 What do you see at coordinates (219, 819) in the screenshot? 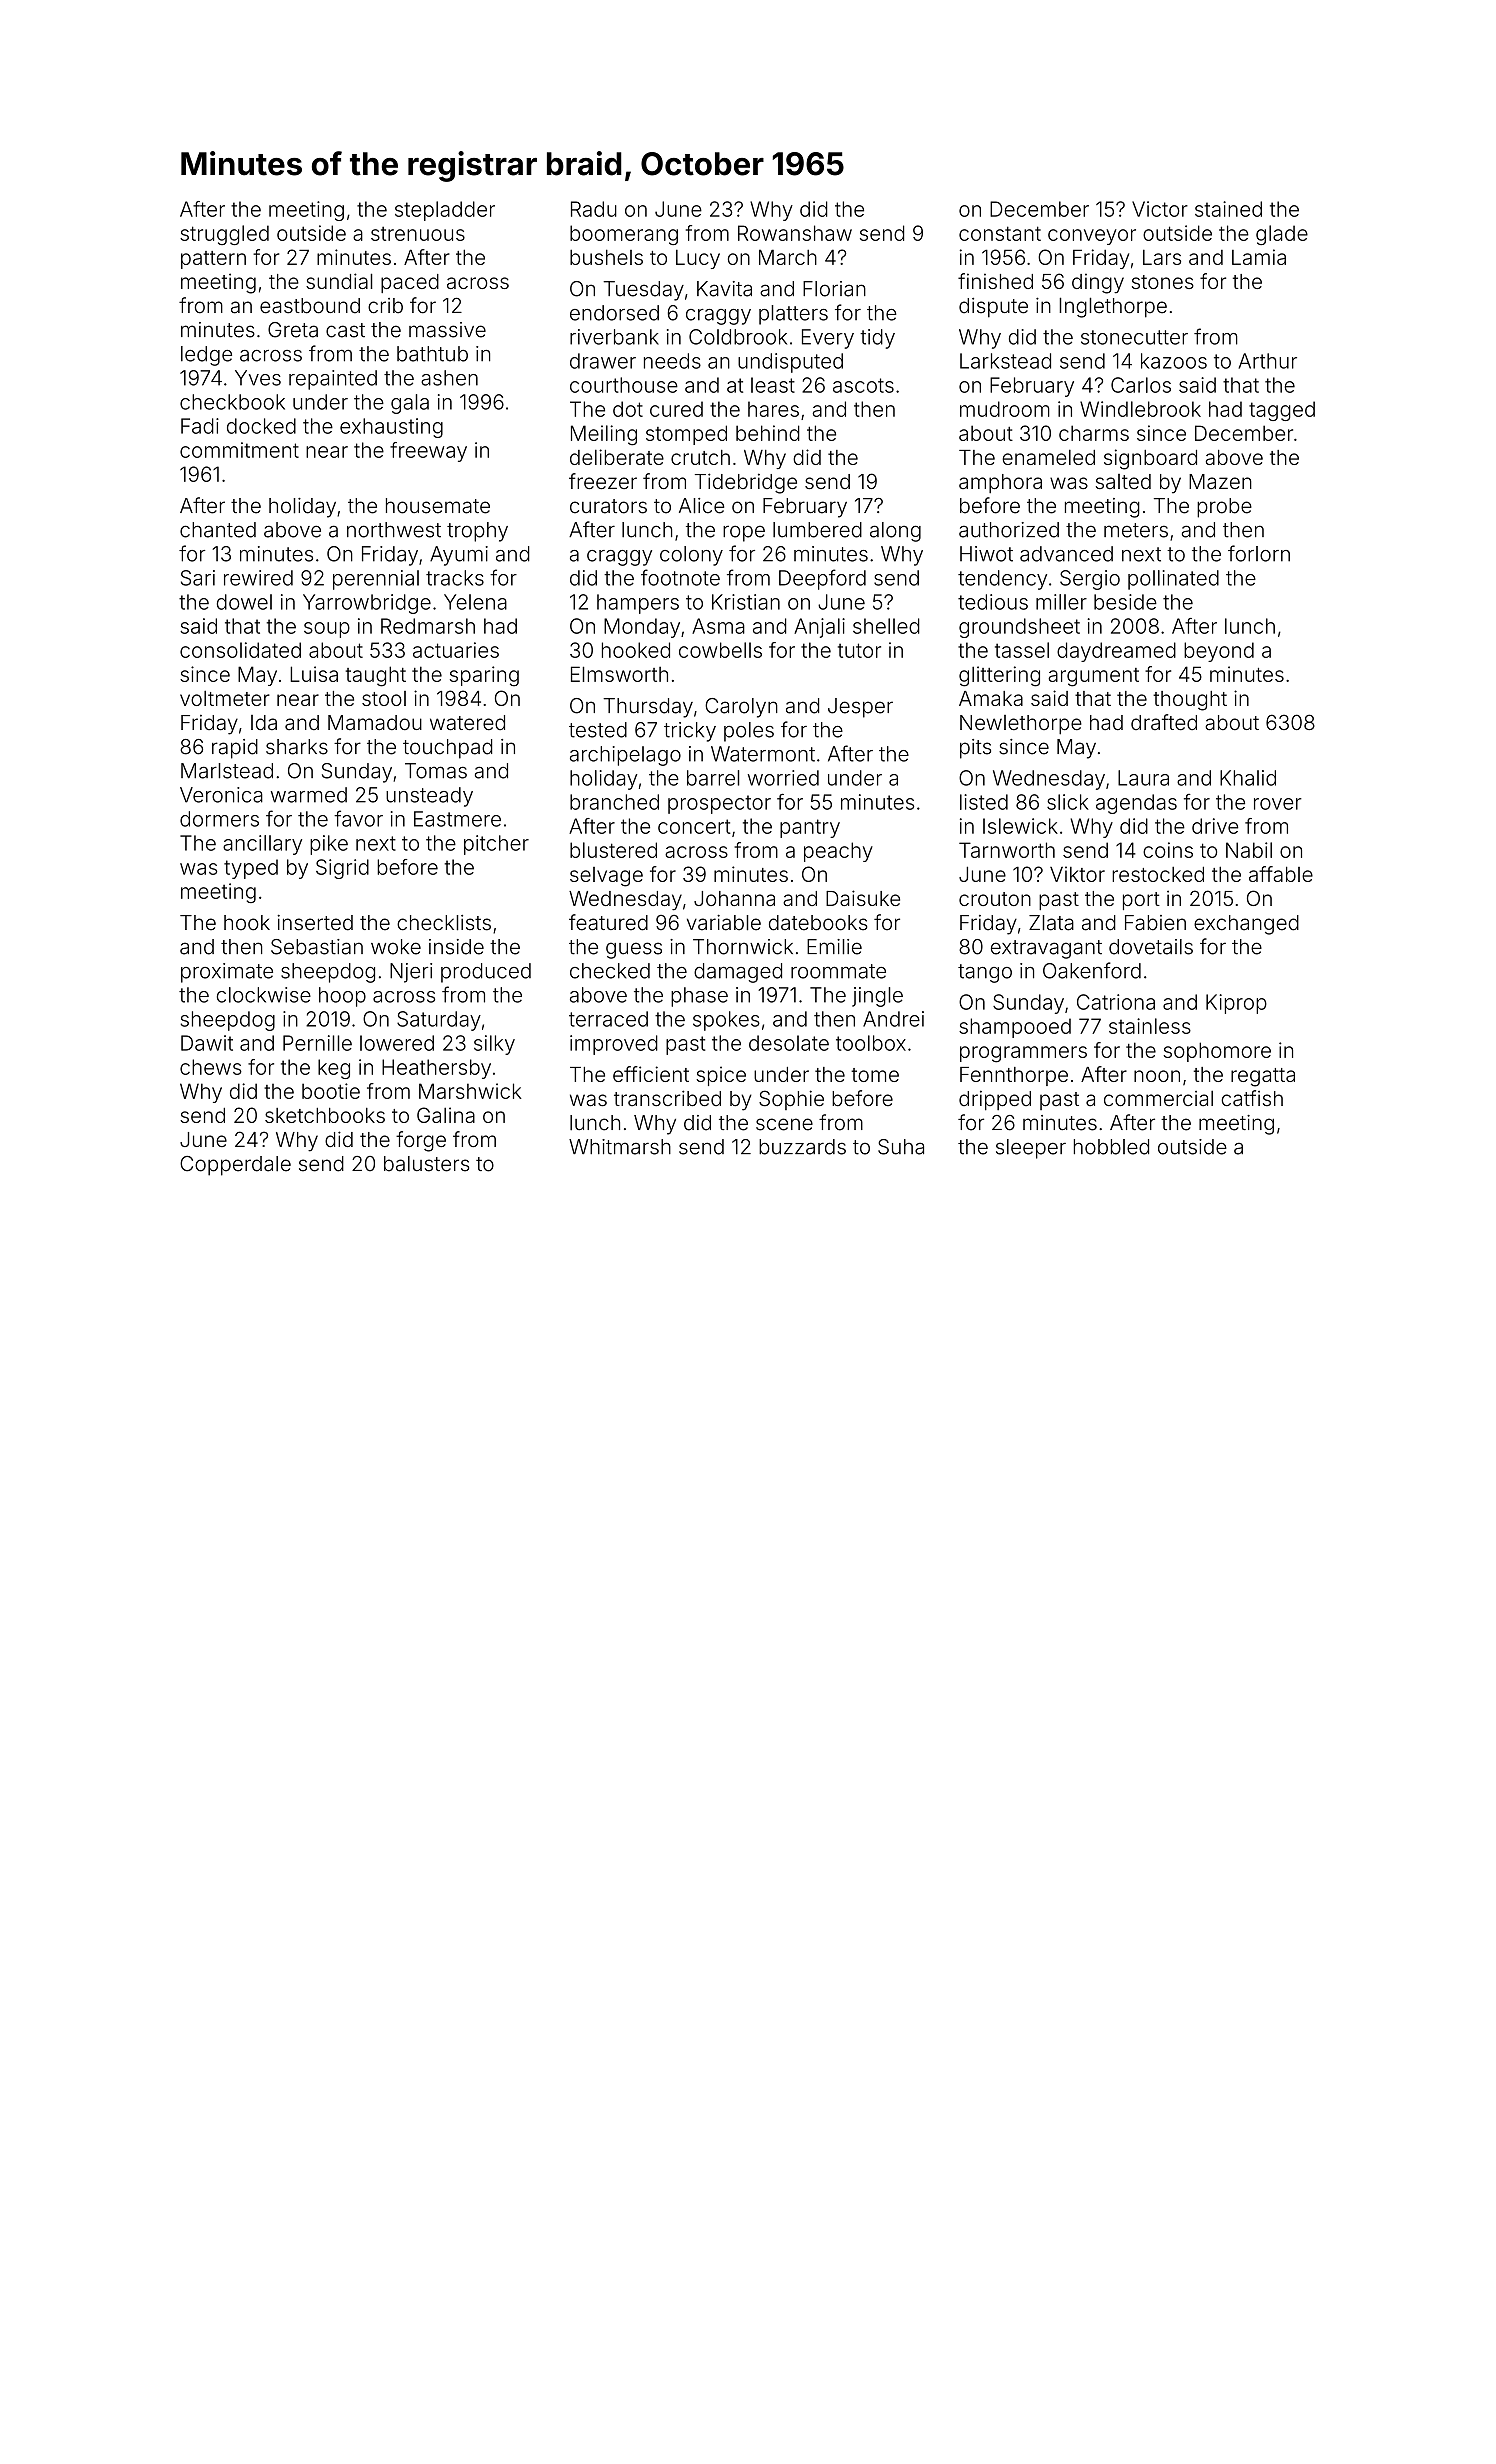
I see `dormers` at bounding box center [219, 819].
